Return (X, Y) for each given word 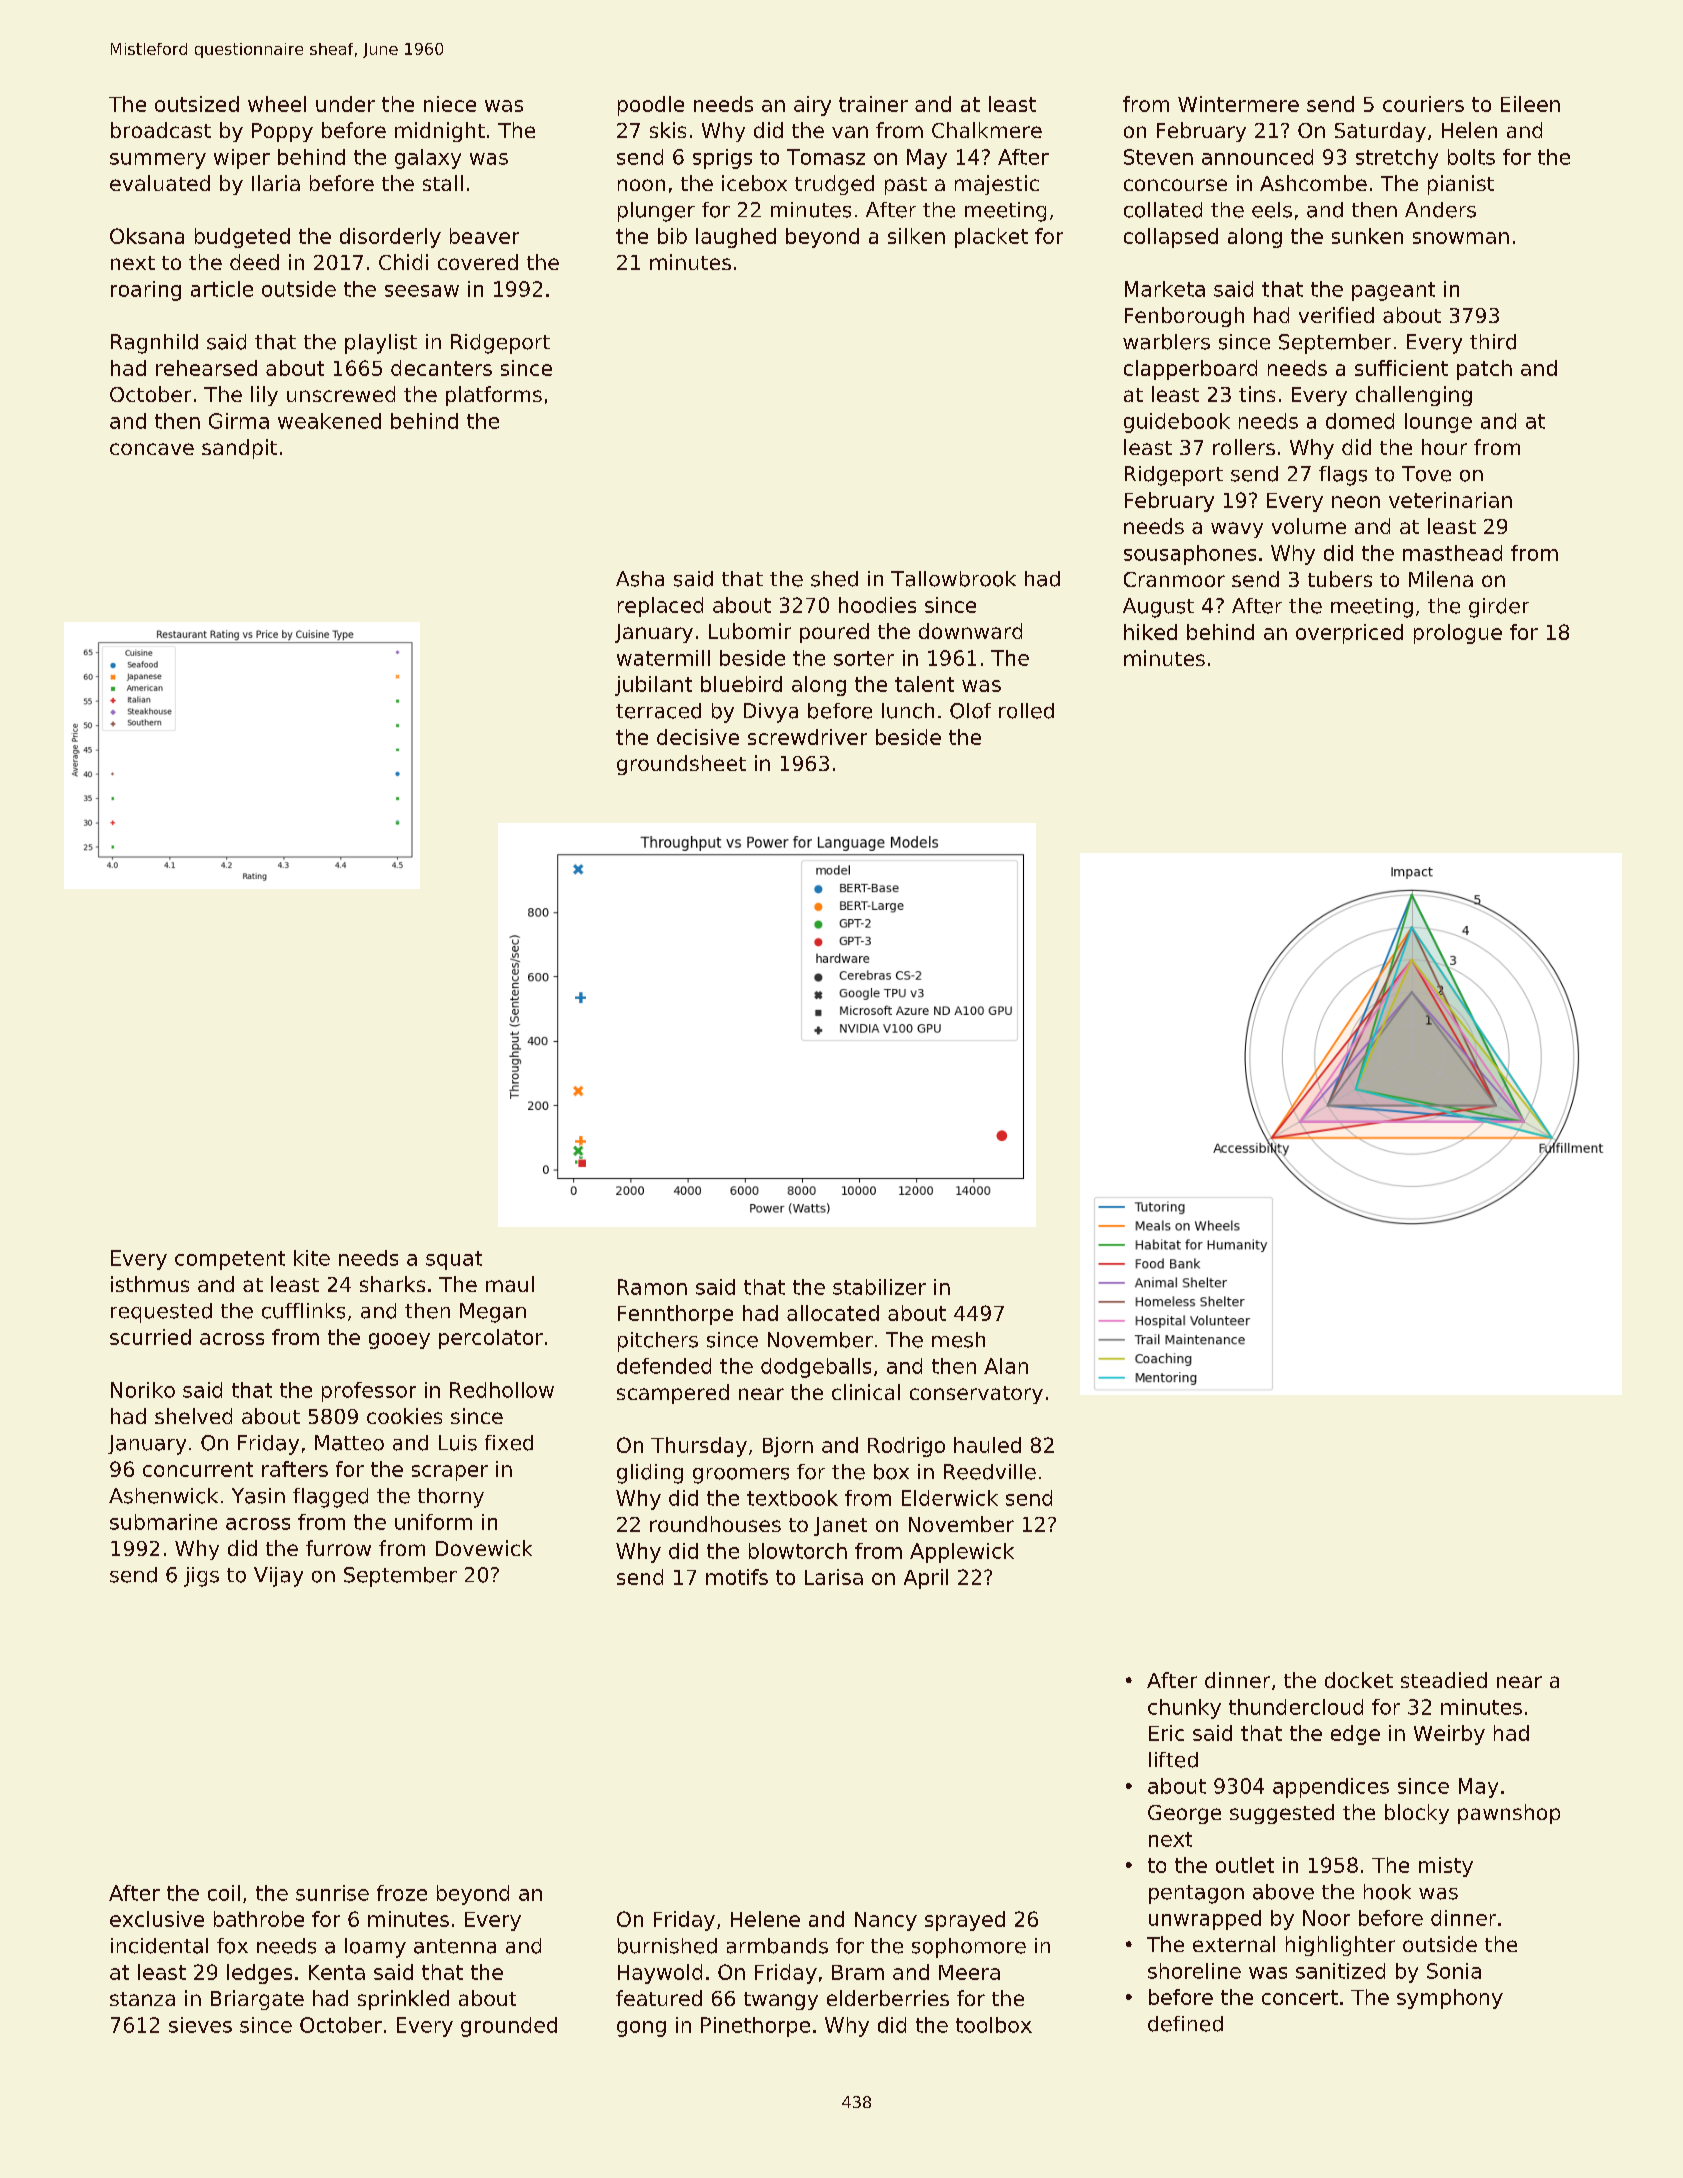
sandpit (239, 449)
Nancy (886, 1921)
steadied (1444, 1680)
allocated (833, 1313)
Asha (640, 579)
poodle (651, 106)
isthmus (150, 1284)
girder (1499, 608)
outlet (1245, 1865)
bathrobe (259, 1919)
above (1283, 1892)
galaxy (428, 159)
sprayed (965, 1921)
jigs (201, 1577)
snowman (1461, 238)
